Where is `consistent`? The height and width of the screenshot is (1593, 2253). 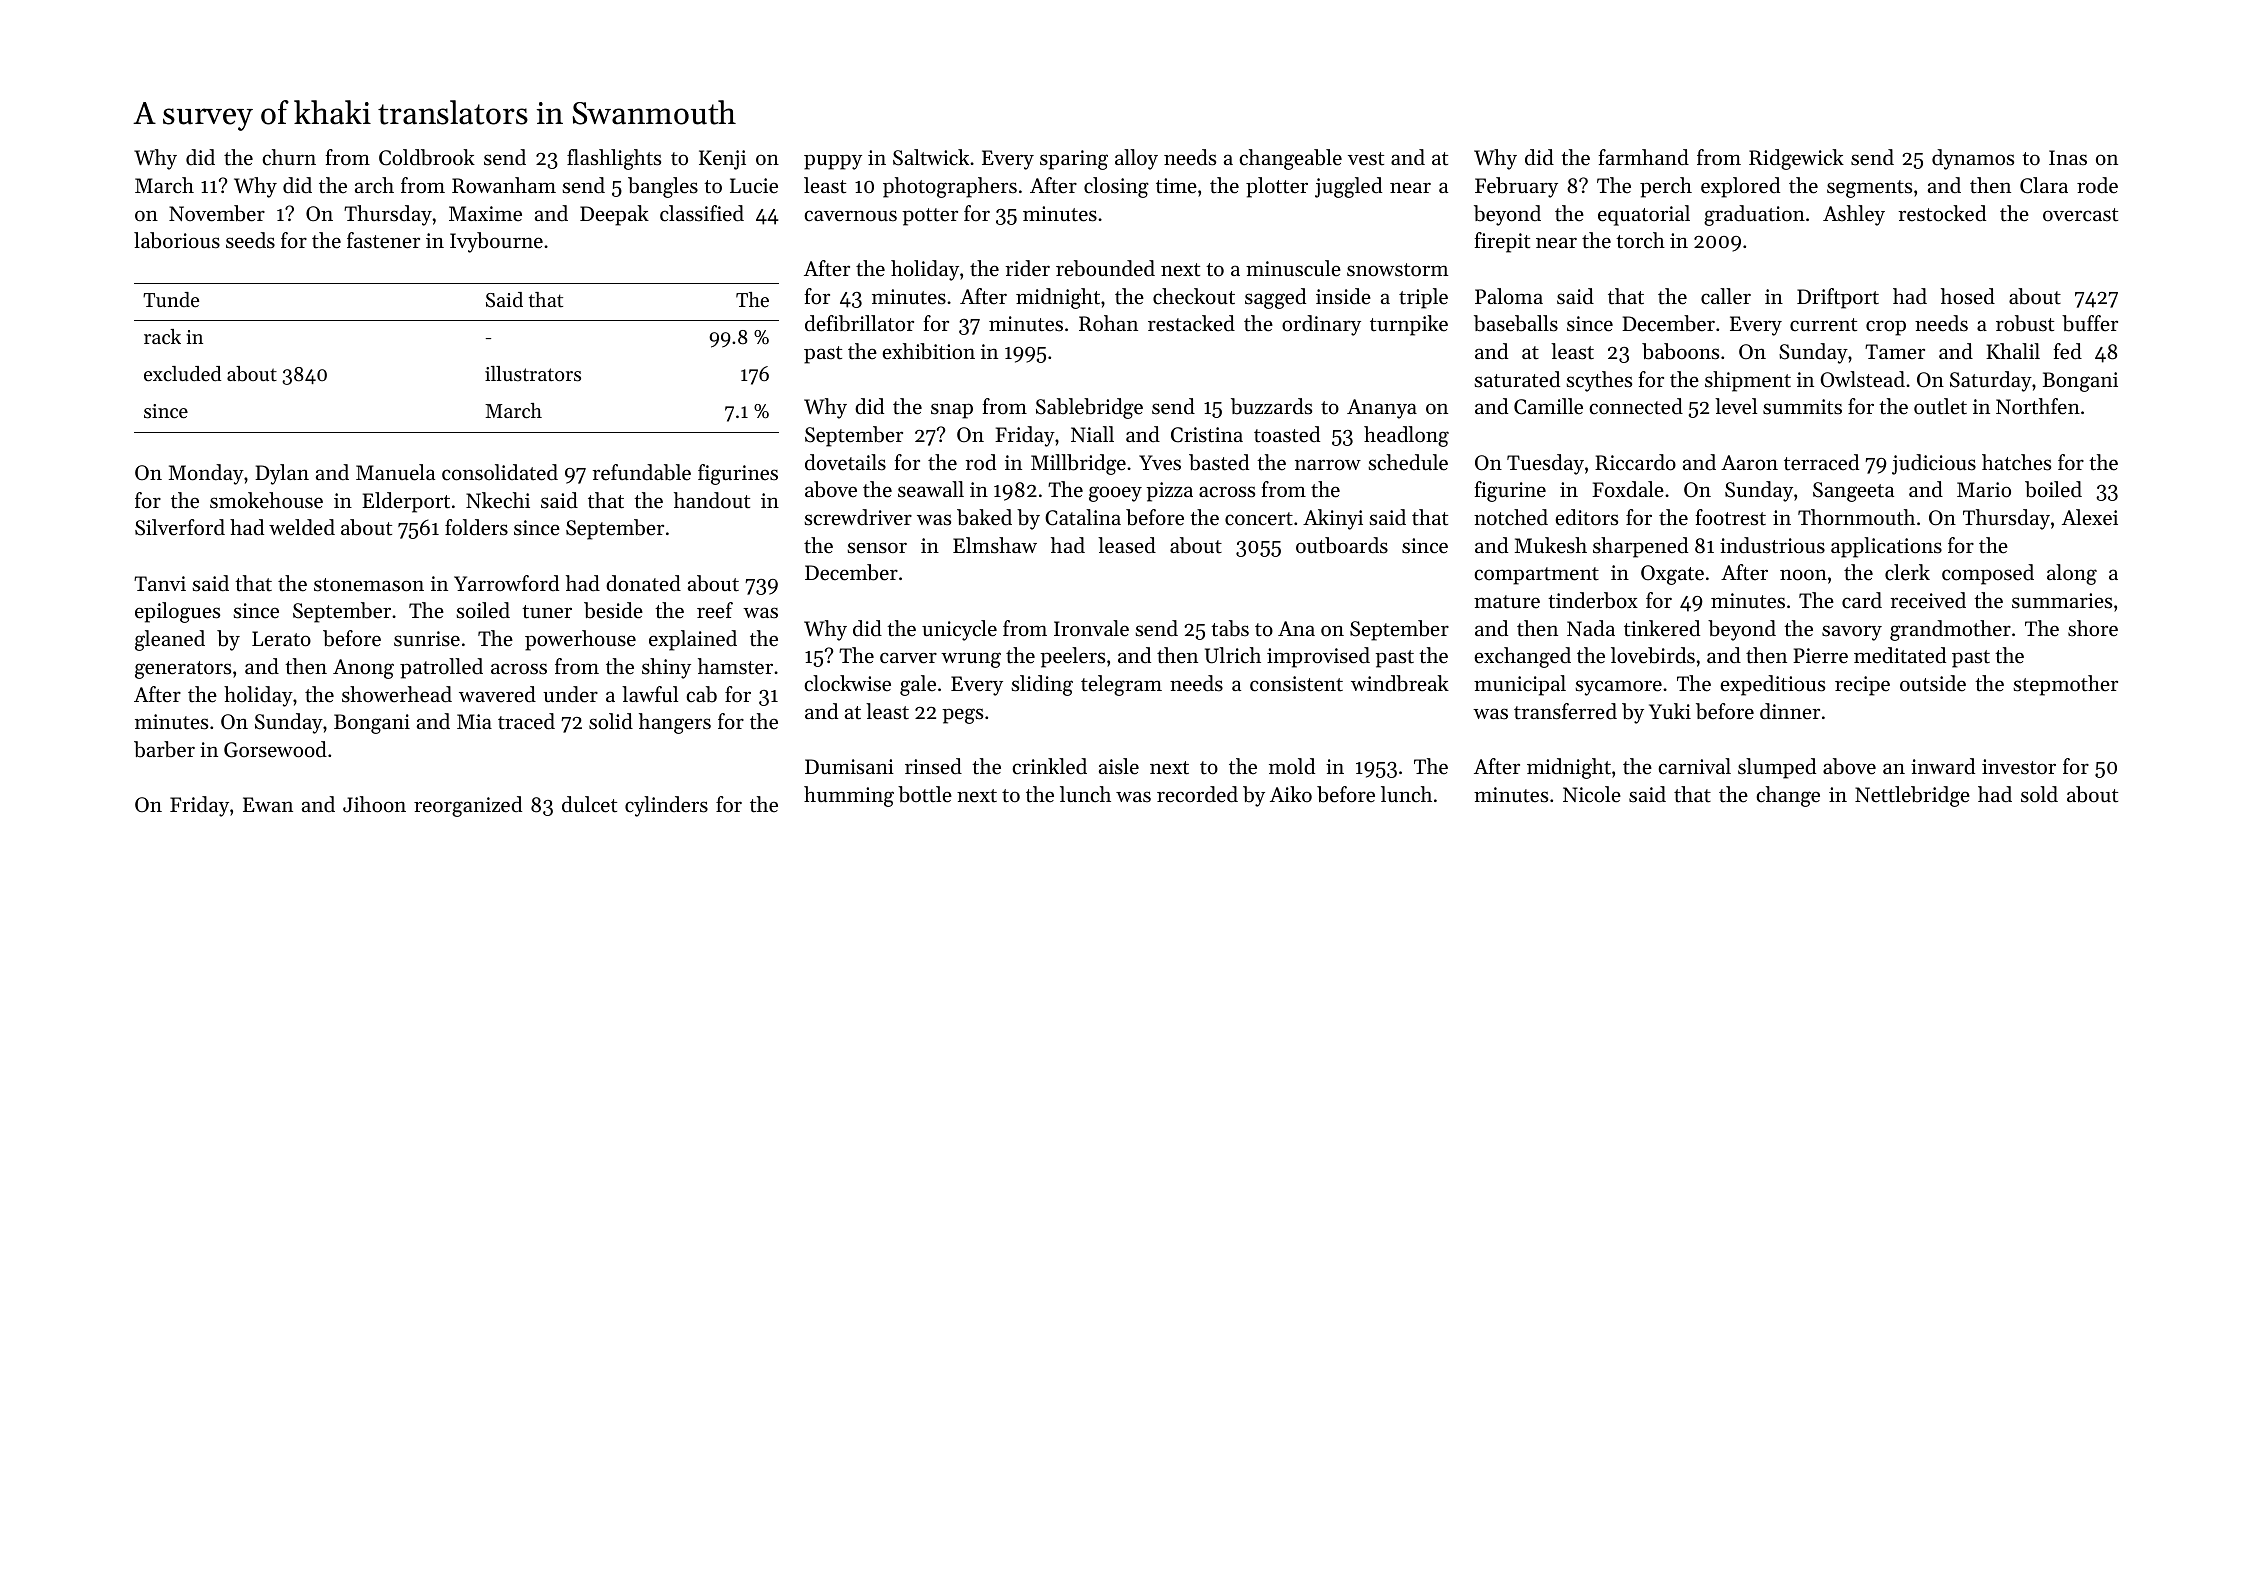
consistent is located at coordinates (1296, 684).
